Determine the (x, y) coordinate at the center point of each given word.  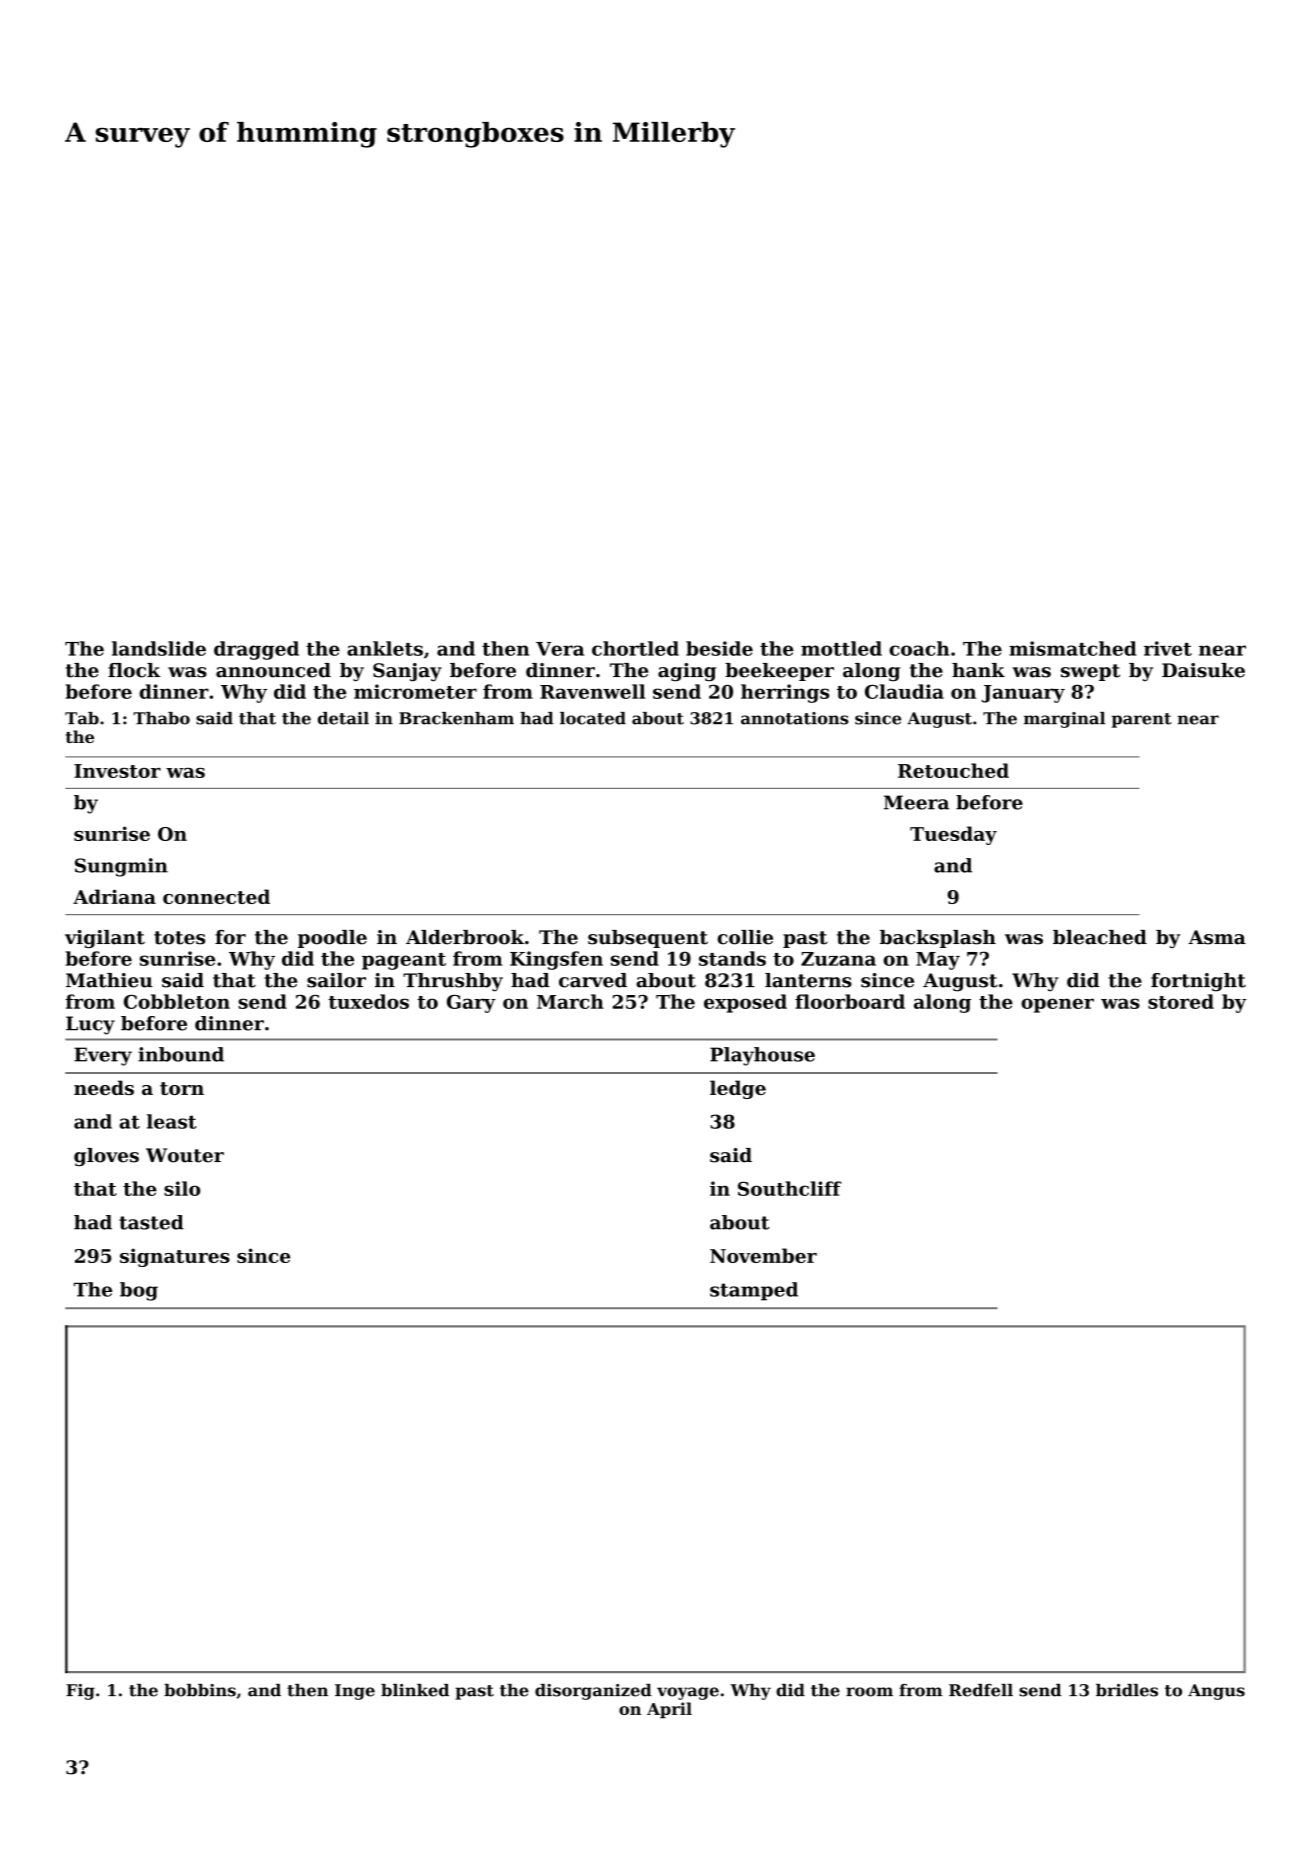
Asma (1217, 937)
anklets (385, 648)
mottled (841, 648)
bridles (1127, 1690)
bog (139, 1291)
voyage (688, 1693)
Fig (80, 1692)
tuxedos (368, 1001)
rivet (1168, 648)
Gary (471, 1004)
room (869, 1692)
